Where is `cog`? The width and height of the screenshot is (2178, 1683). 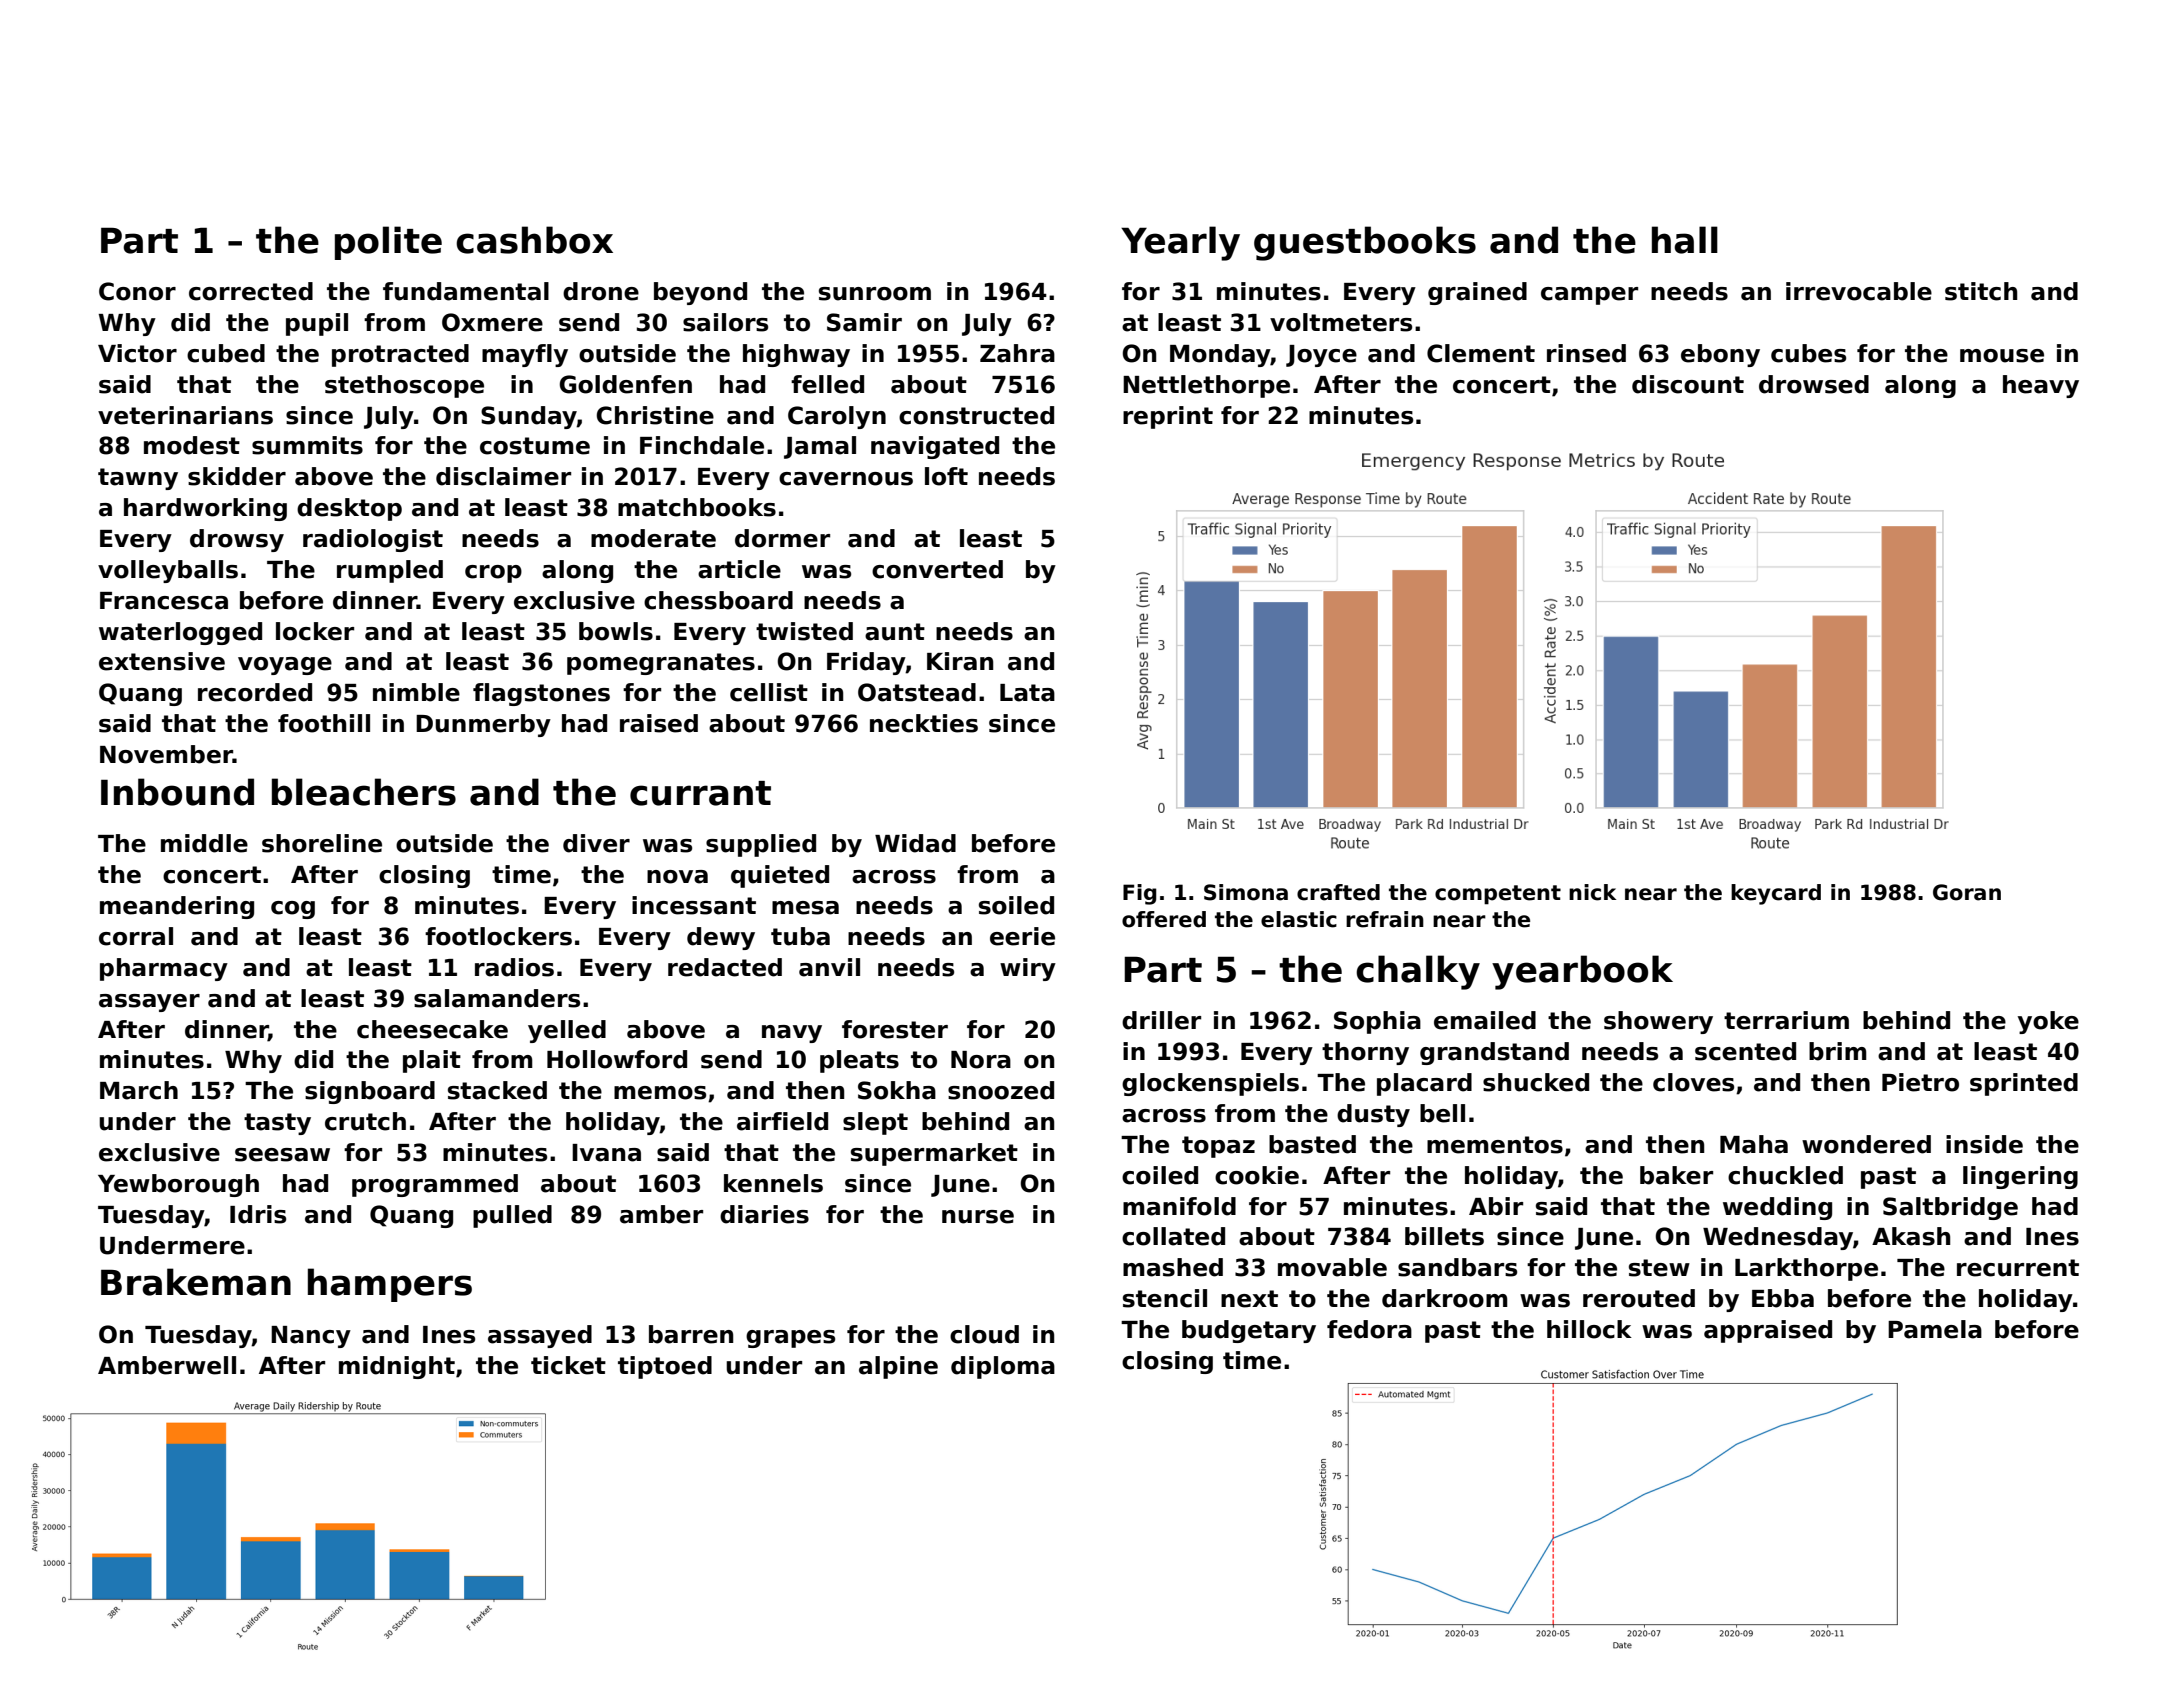 cog is located at coordinates (293, 910).
